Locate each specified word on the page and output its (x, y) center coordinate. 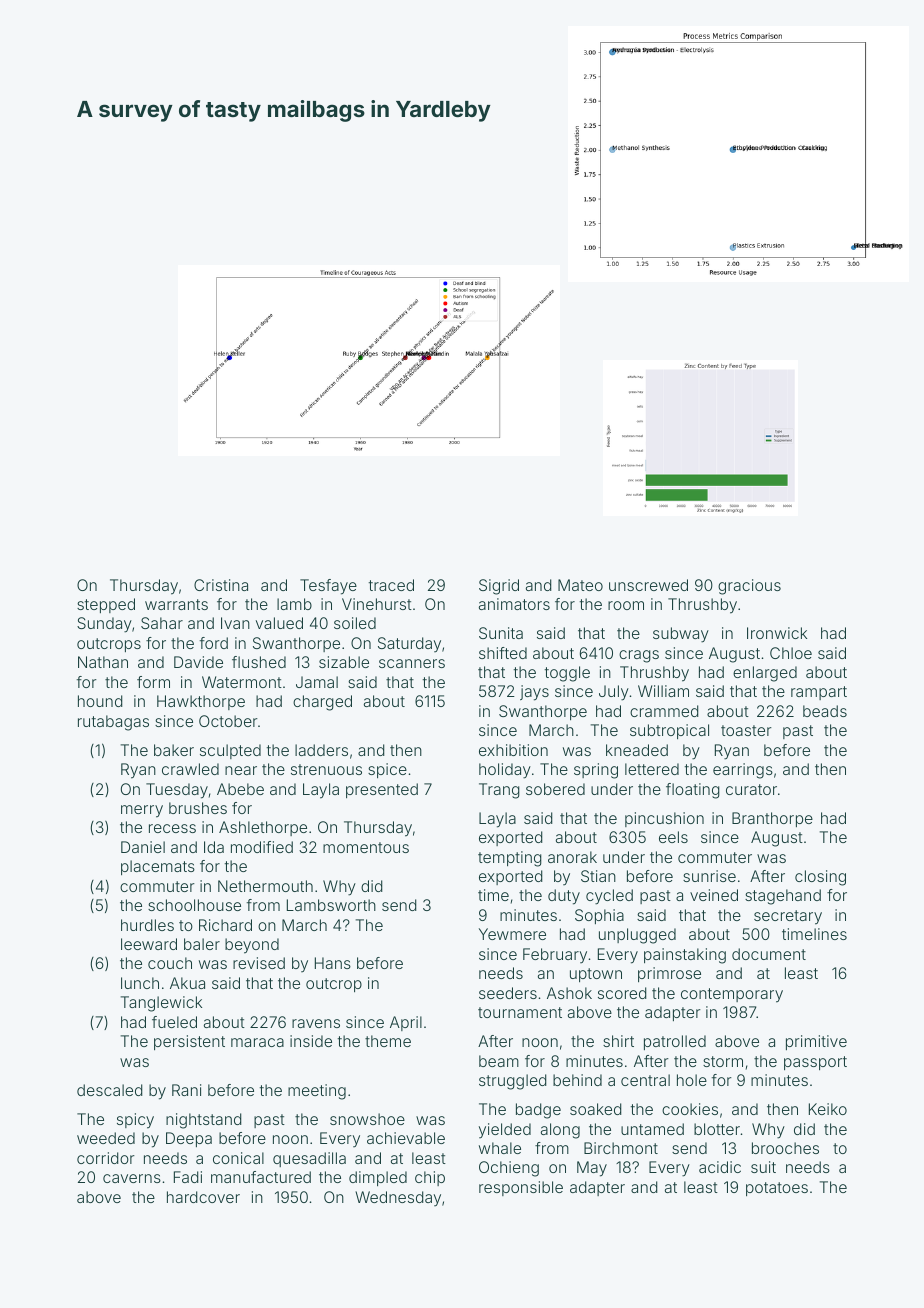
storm (723, 1061)
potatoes (777, 1189)
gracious (749, 587)
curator (751, 789)
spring (596, 771)
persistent (189, 1042)
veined (714, 895)
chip (430, 1178)
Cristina (221, 585)
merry (142, 811)
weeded (106, 1138)
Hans (333, 963)
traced (391, 585)
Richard (225, 925)
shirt (618, 1041)
